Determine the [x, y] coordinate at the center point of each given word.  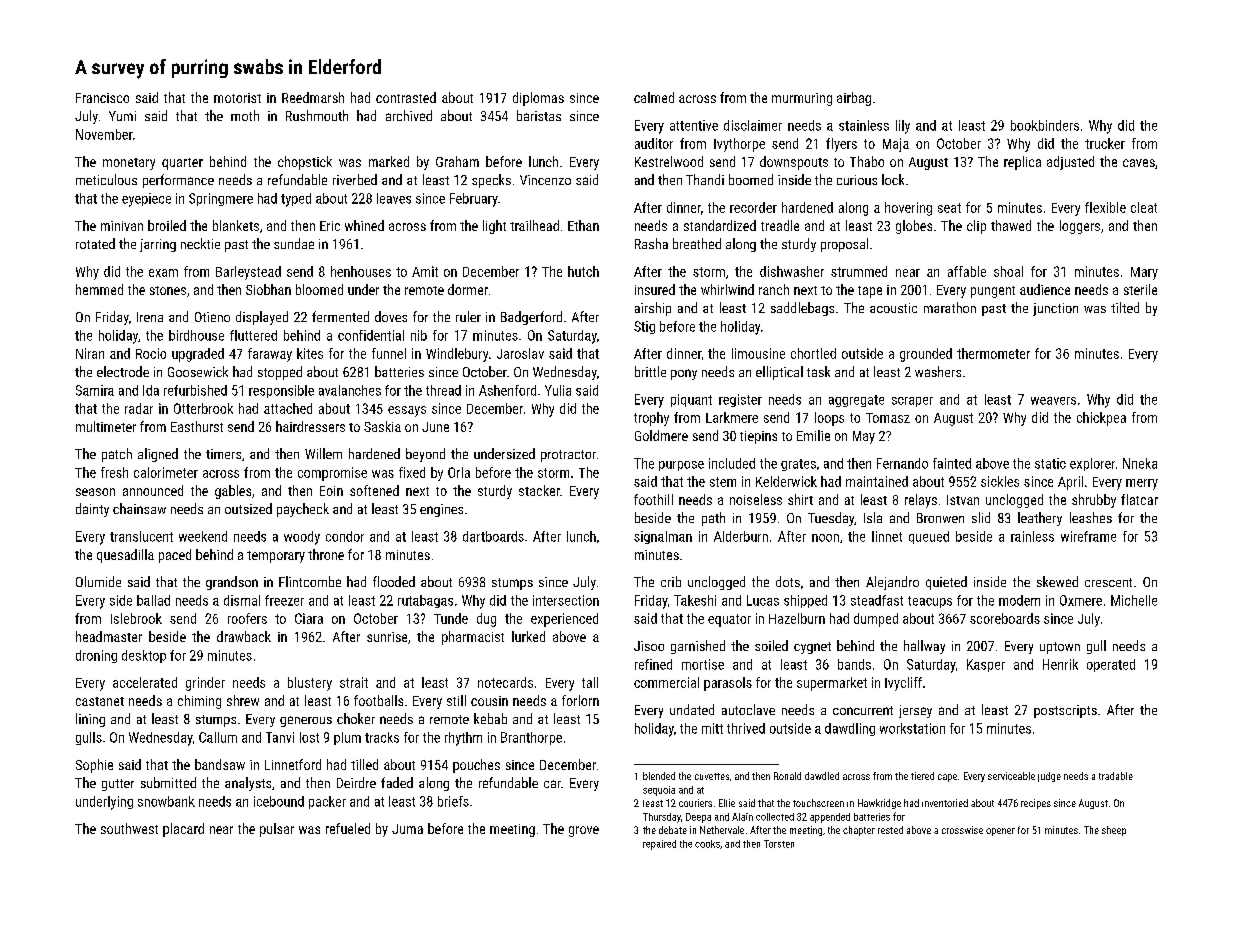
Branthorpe [531, 738]
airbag [854, 99]
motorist [237, 98]
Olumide [98, 581]
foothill [653, 499]
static [1050, 463]
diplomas [538, 99]
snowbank [166, 801]
